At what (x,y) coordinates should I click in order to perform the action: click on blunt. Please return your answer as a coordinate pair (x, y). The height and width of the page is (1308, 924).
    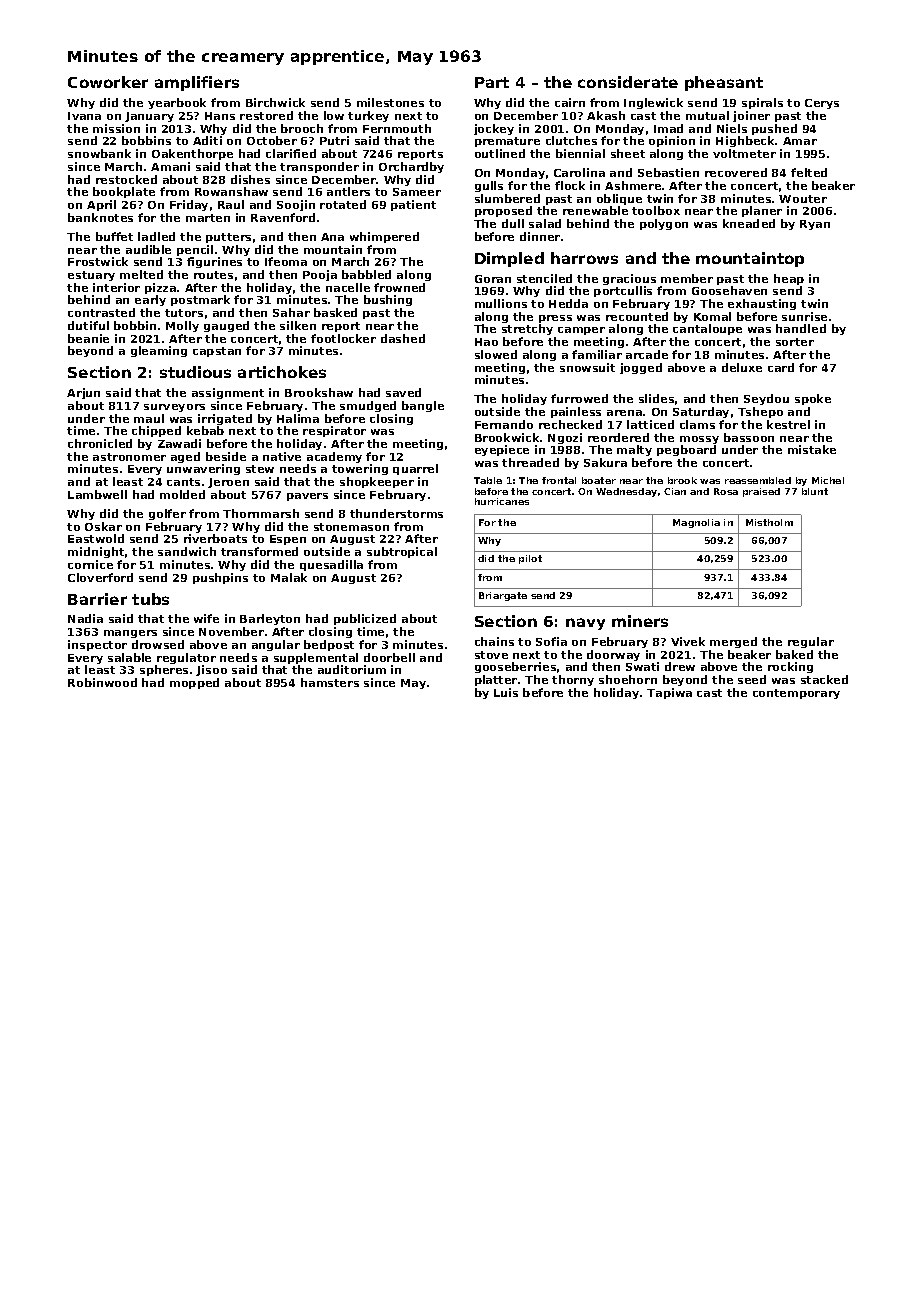
    Looking at the image, I should click on (815, 491).
